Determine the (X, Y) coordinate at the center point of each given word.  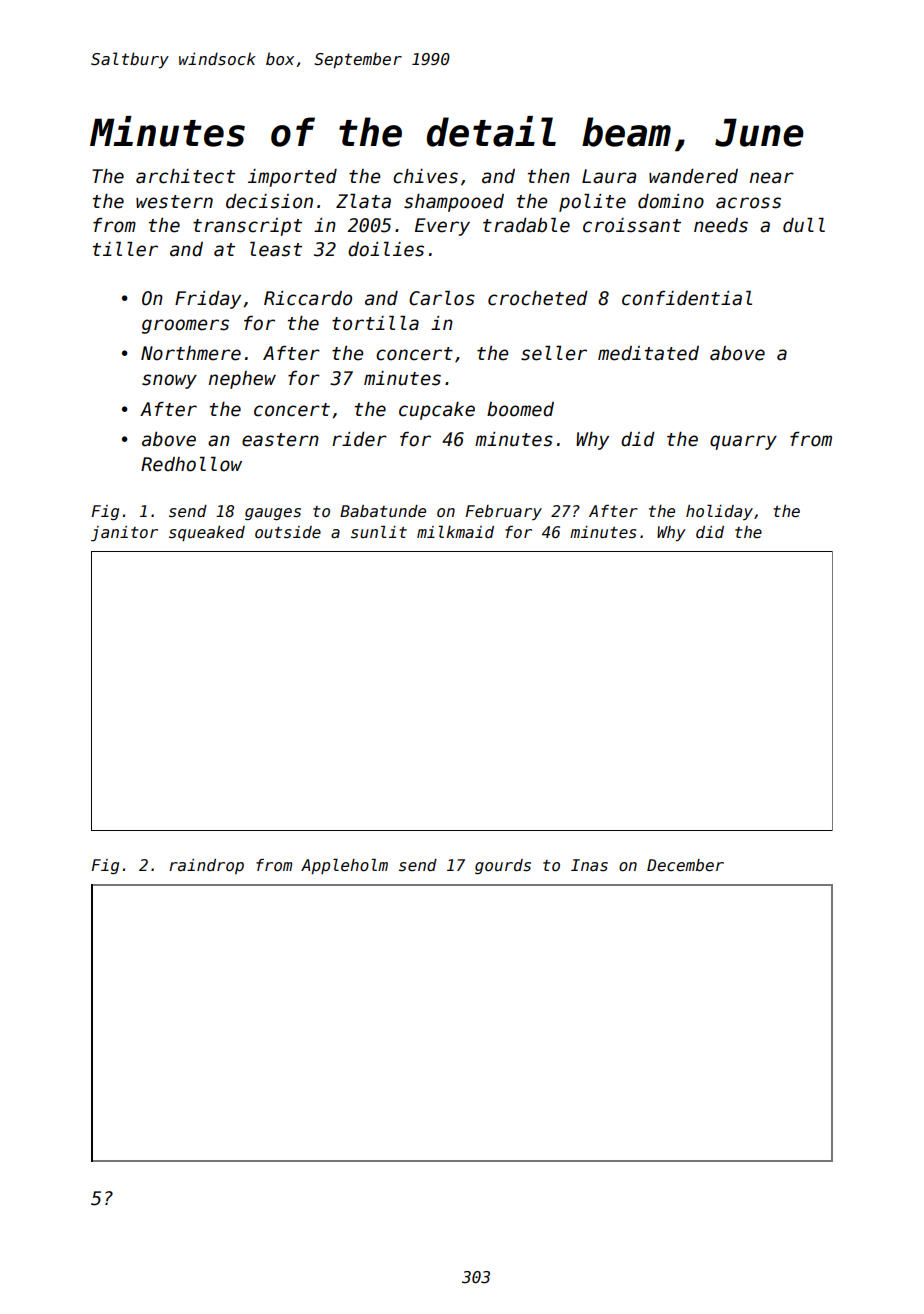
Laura (609, 176)
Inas (589, 865)
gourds (503, 866)
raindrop (206, 866)
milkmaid (455, 532)
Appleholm (344, 866)
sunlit (379, 532)
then (549, 176)
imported (292, 178)
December (685, 865)
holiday (719, 512)
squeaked (207, 533)
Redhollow (191, 464)
